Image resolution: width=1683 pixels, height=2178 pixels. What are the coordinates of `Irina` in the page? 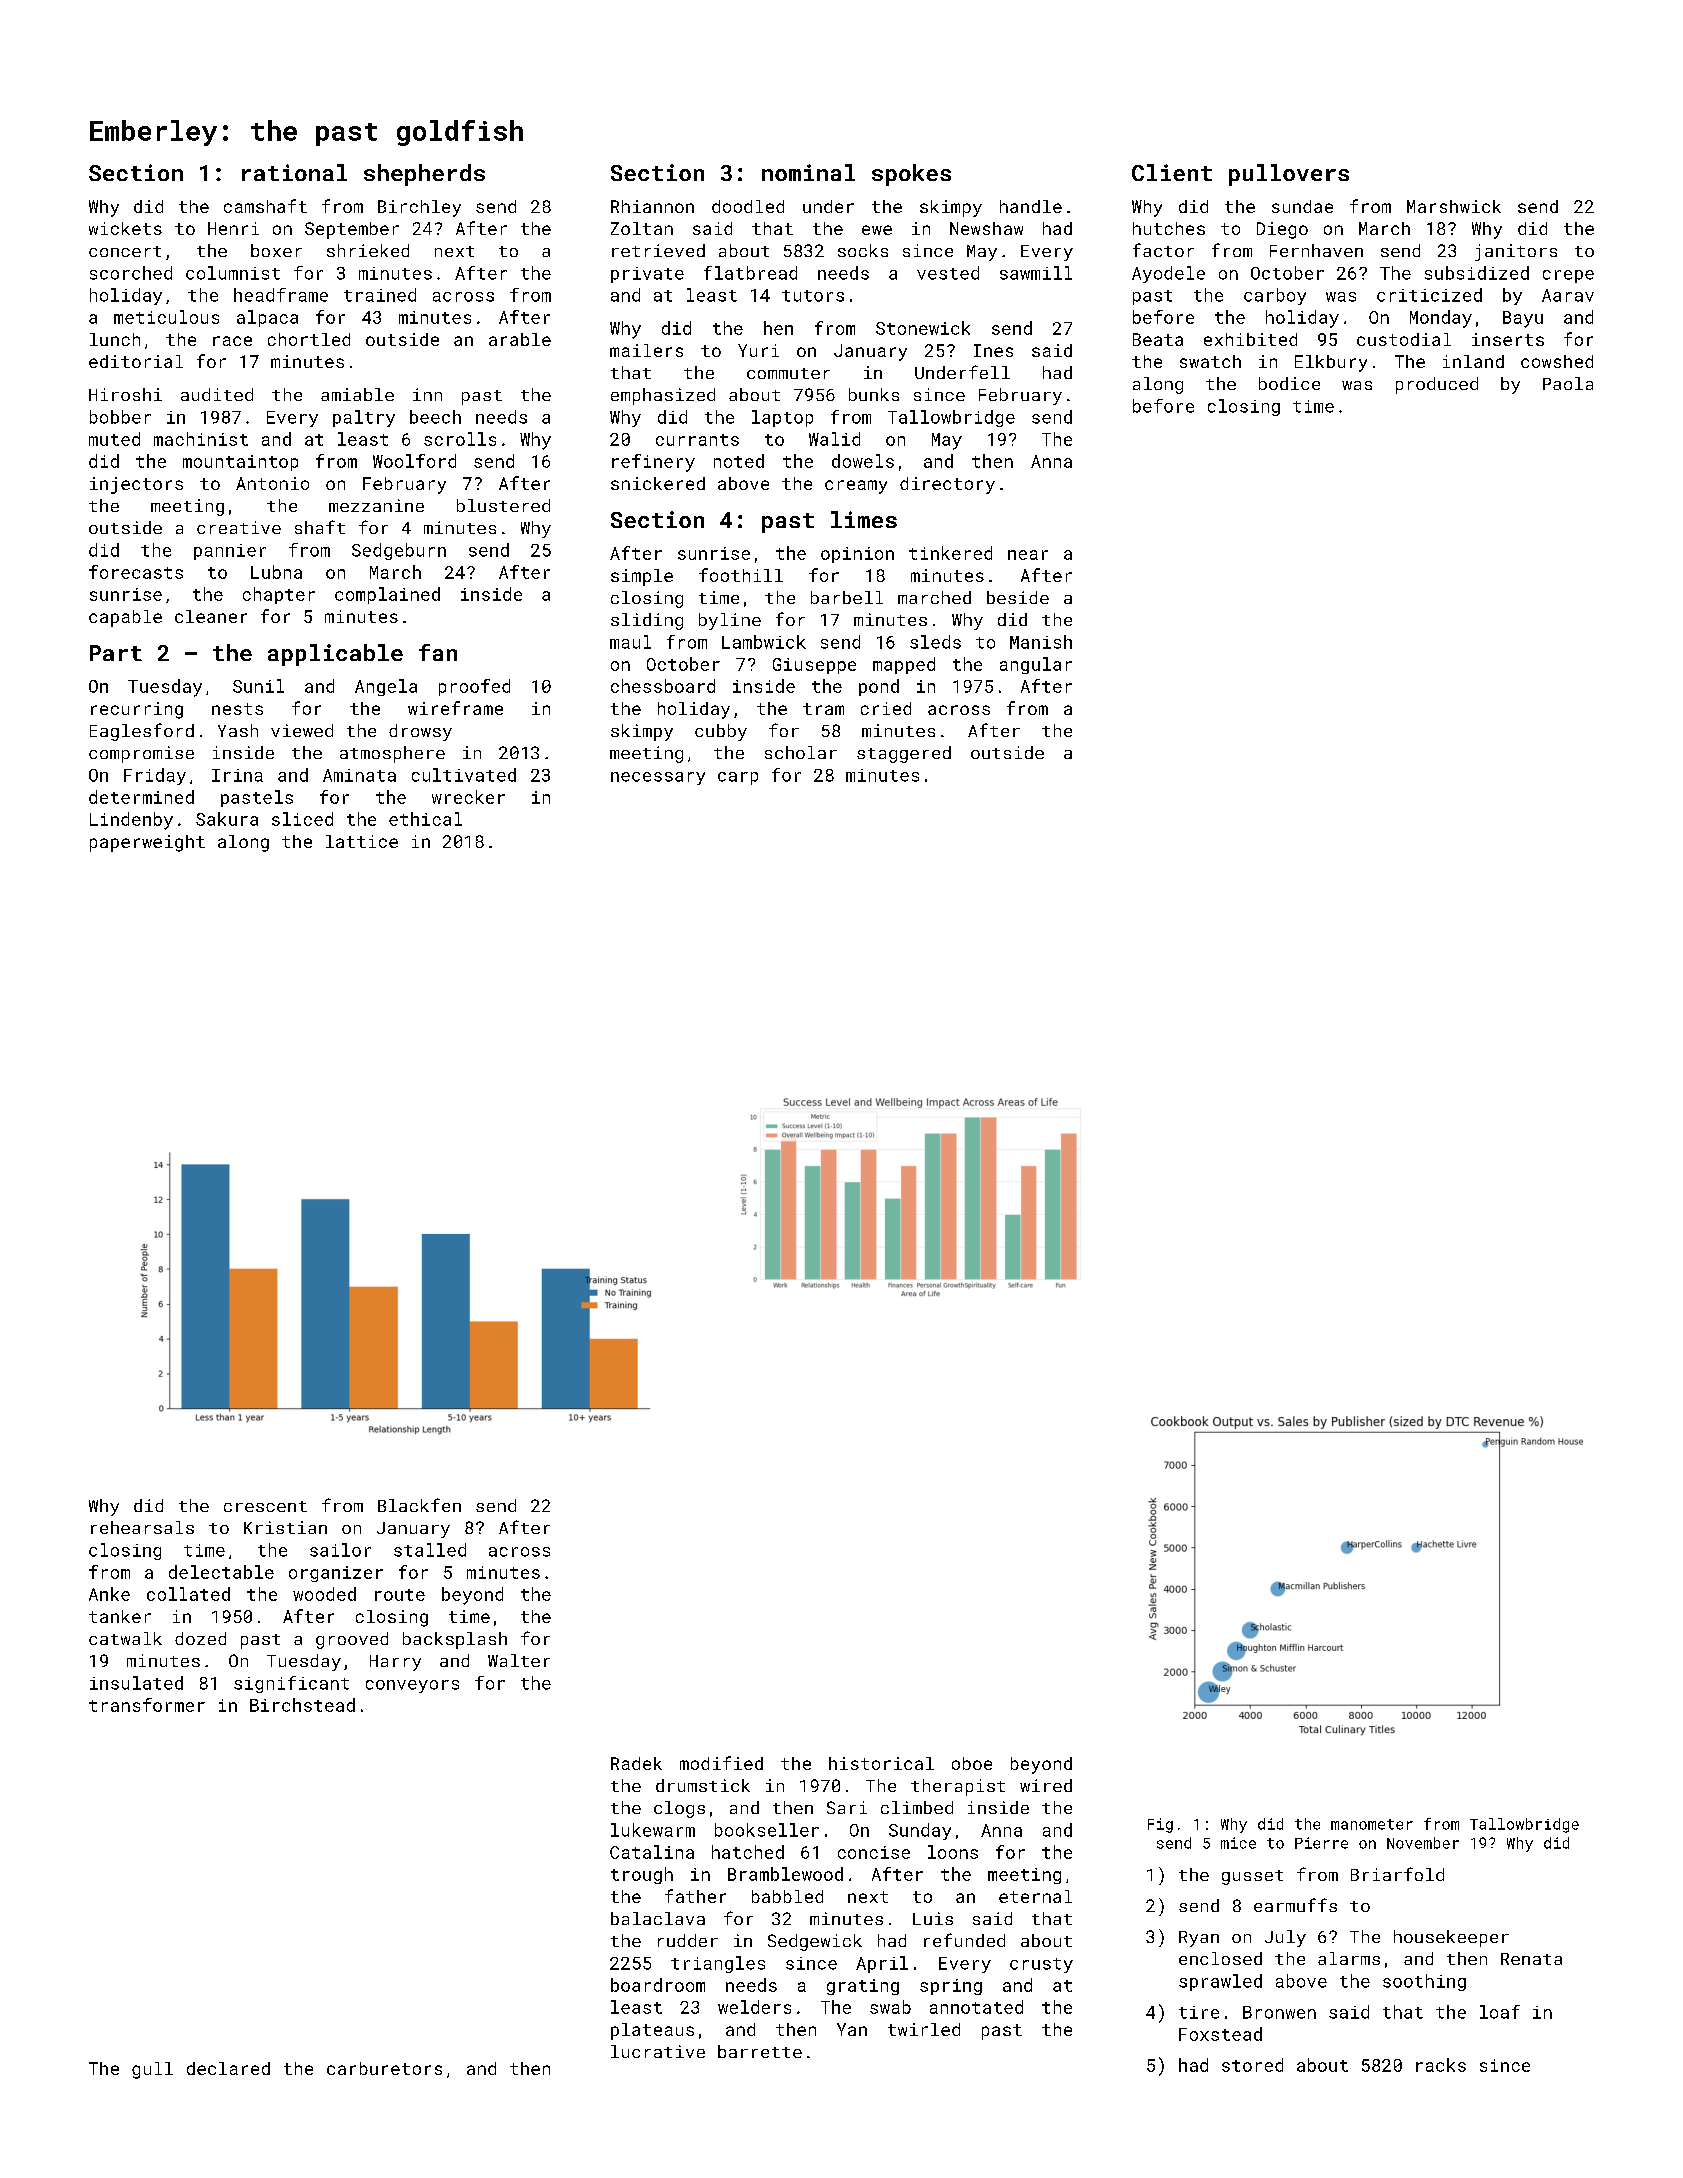 It's located at (237, 775).
